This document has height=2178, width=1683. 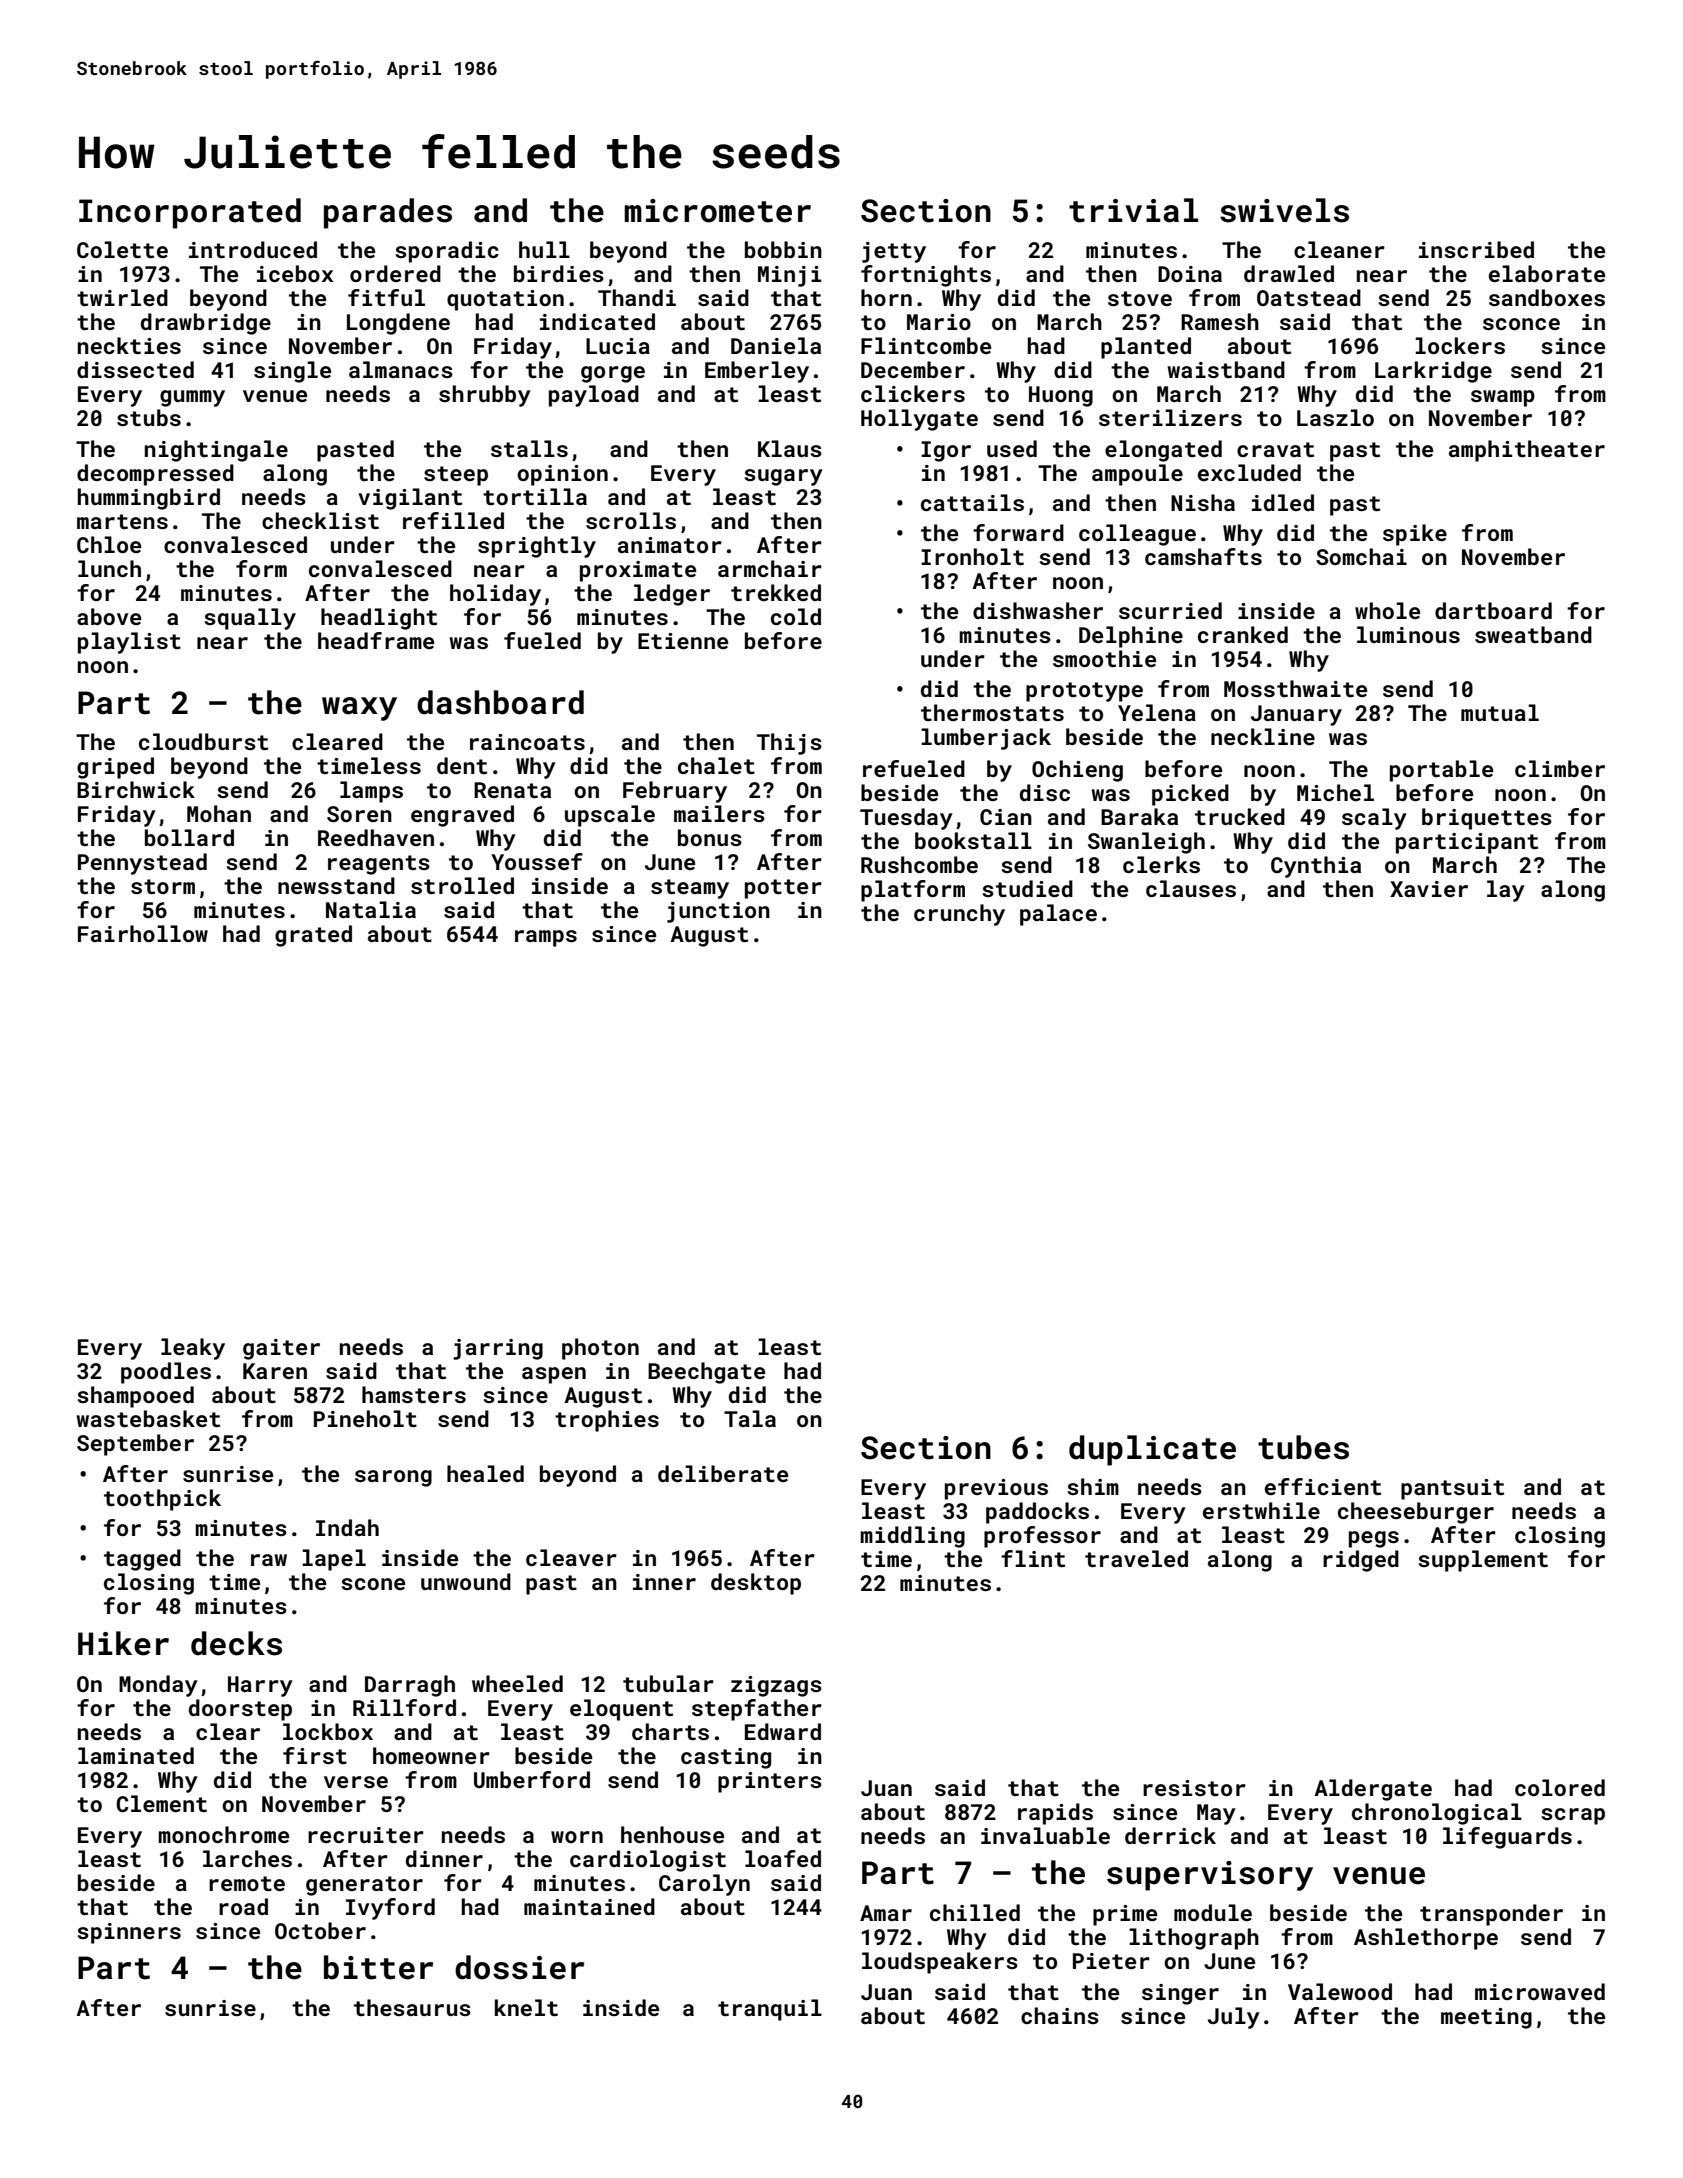 I want to click on Cynthia, so click(x=1316, y=867).
